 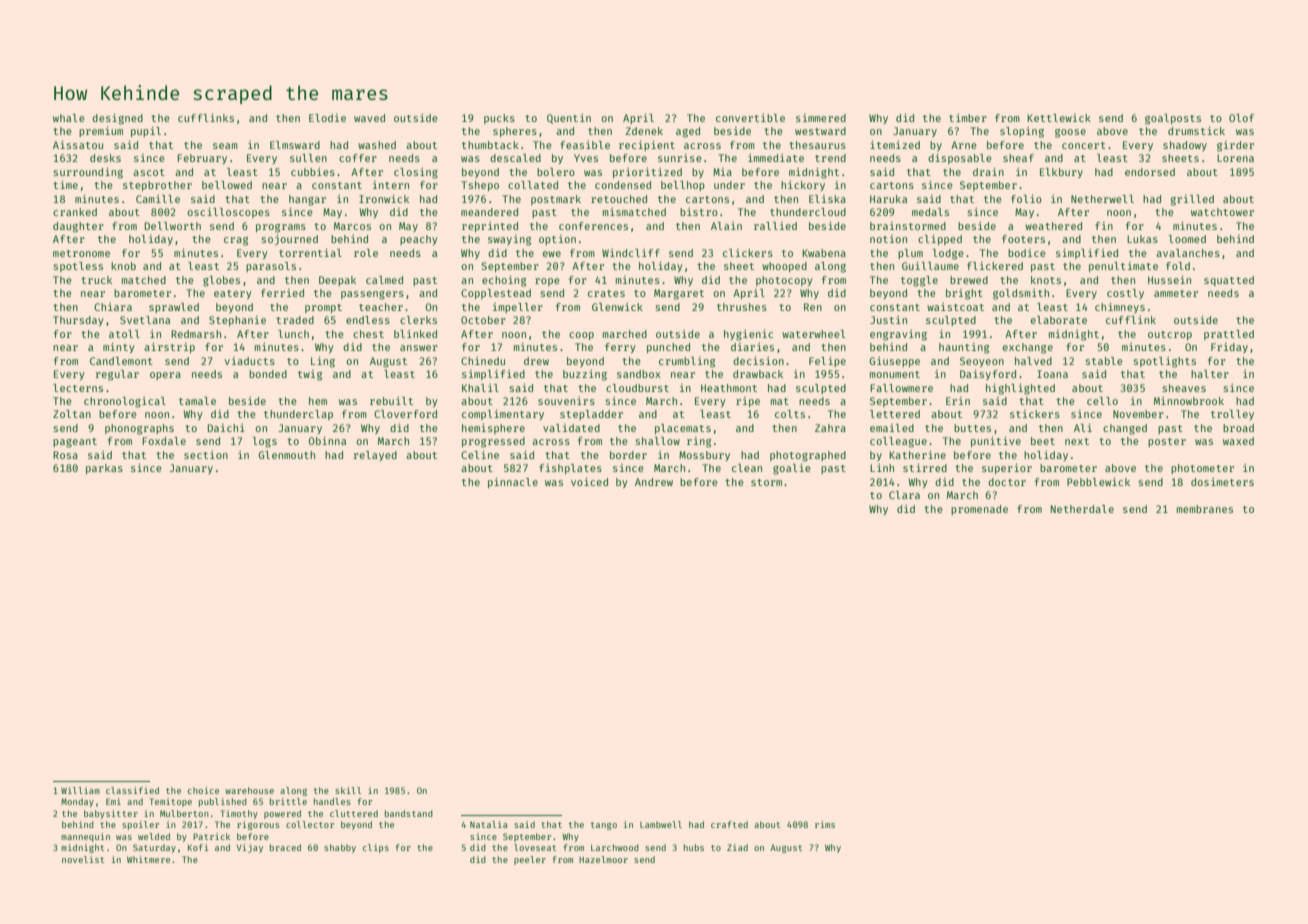 What do you see at coordinates (729, 824) in the screenshot?
I see `crafted` at bounding box center [729, 824].
